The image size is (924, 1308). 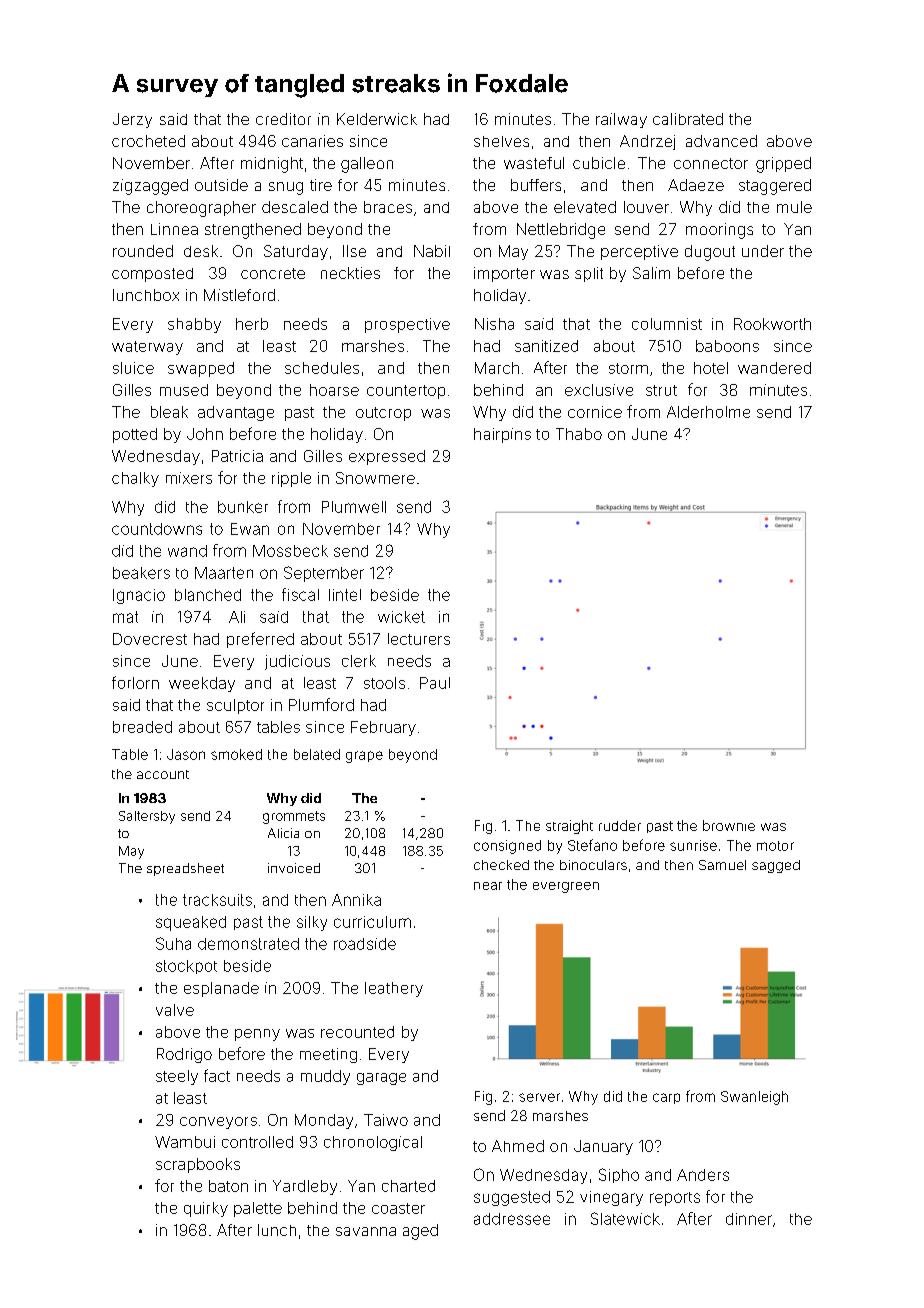 I want to click on Nabil, so click(x=432, y=251).
